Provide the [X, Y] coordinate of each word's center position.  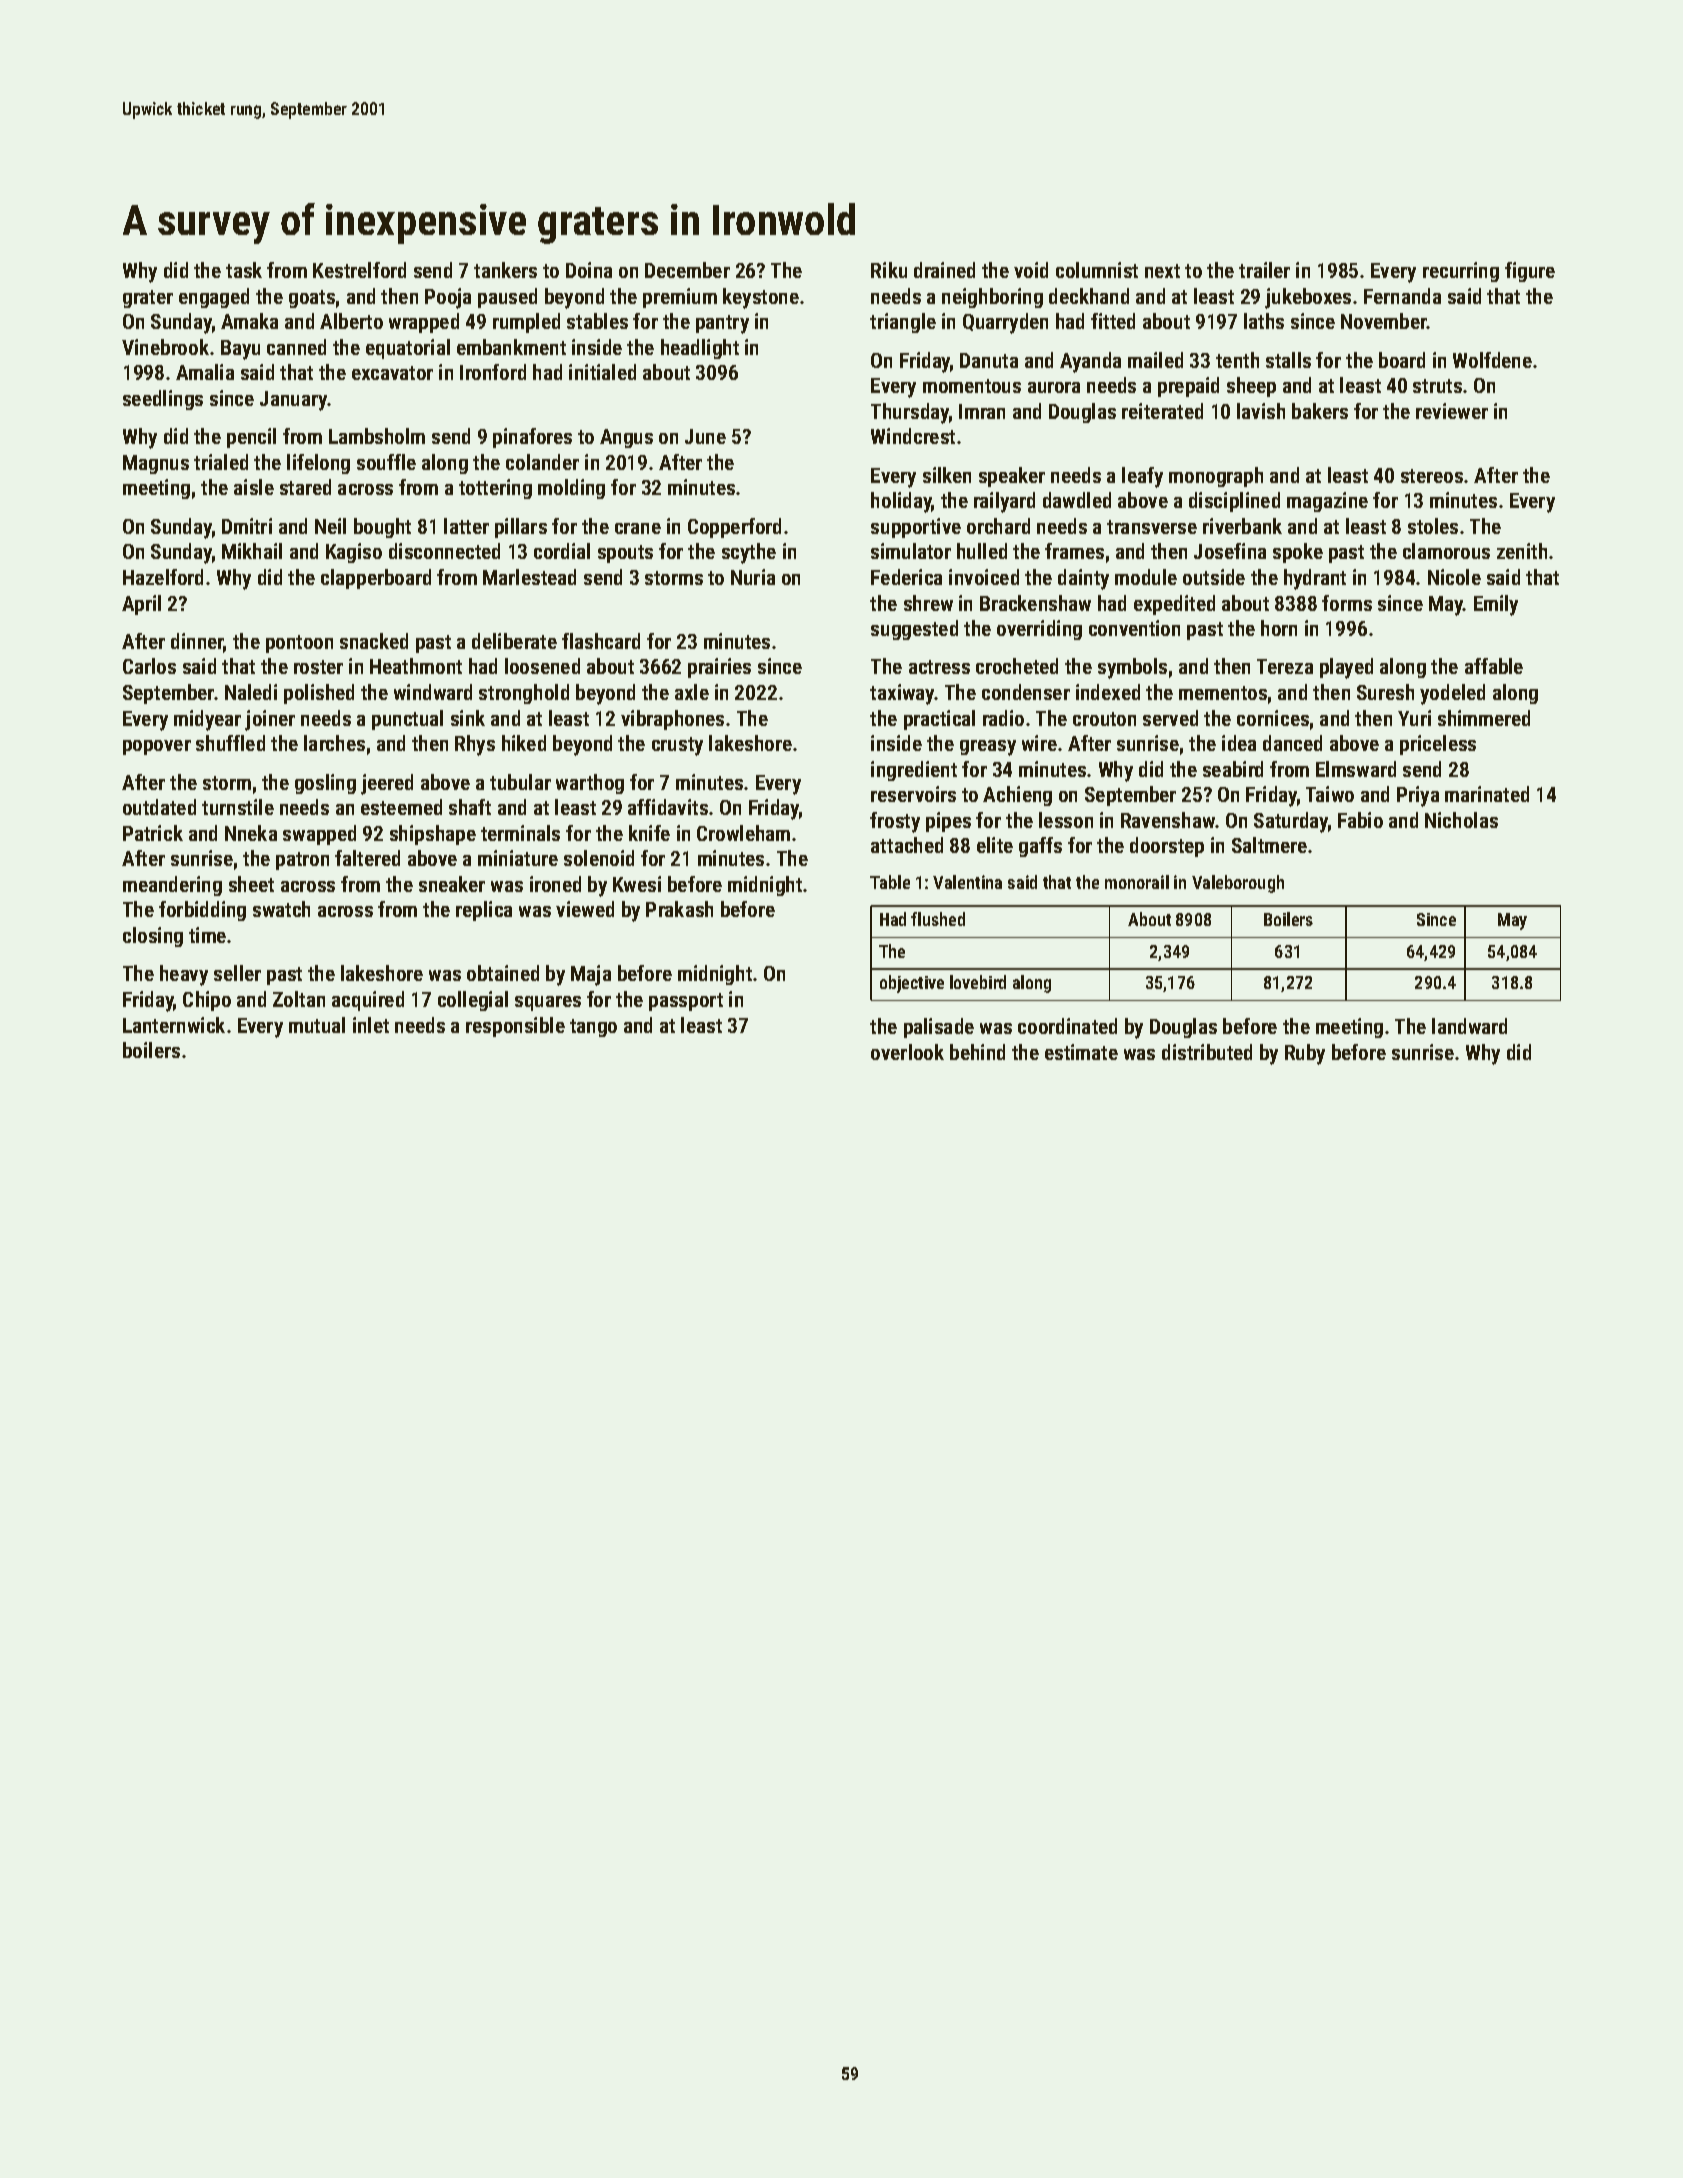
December [687, 270]
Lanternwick [174, 1025]
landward [1469, 1026]
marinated [1487, 794]
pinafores [532, 438]
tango [593, 1028]
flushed [938, 919]
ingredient [914, 771]
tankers [505, 270]
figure [1530, 272]
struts [1437, 386]
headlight [700, 349]
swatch [281, 909]
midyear [207, 720]
